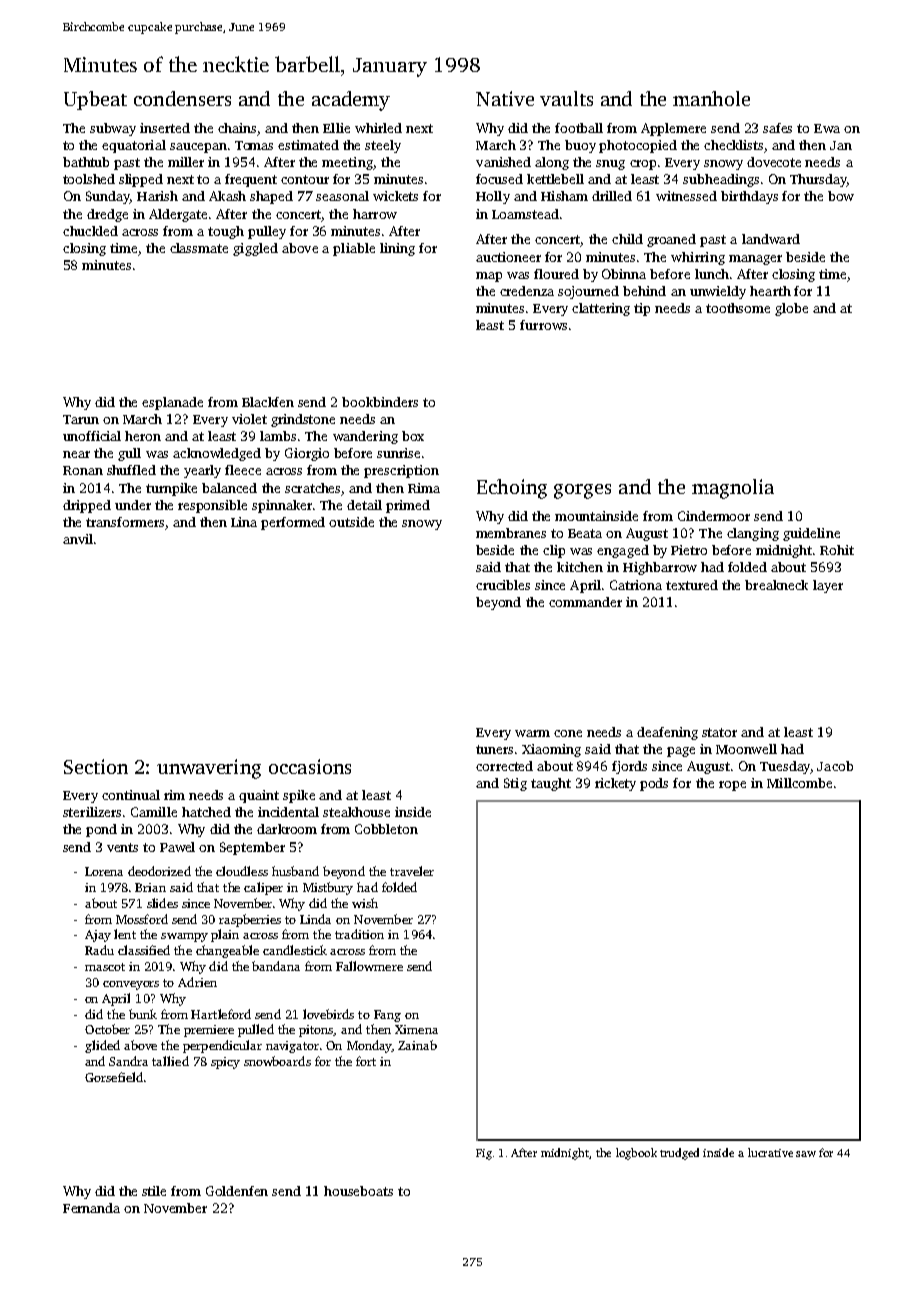  Describe the element at coordinates (209, 769) in the page. I see `unwavering` at that location.
